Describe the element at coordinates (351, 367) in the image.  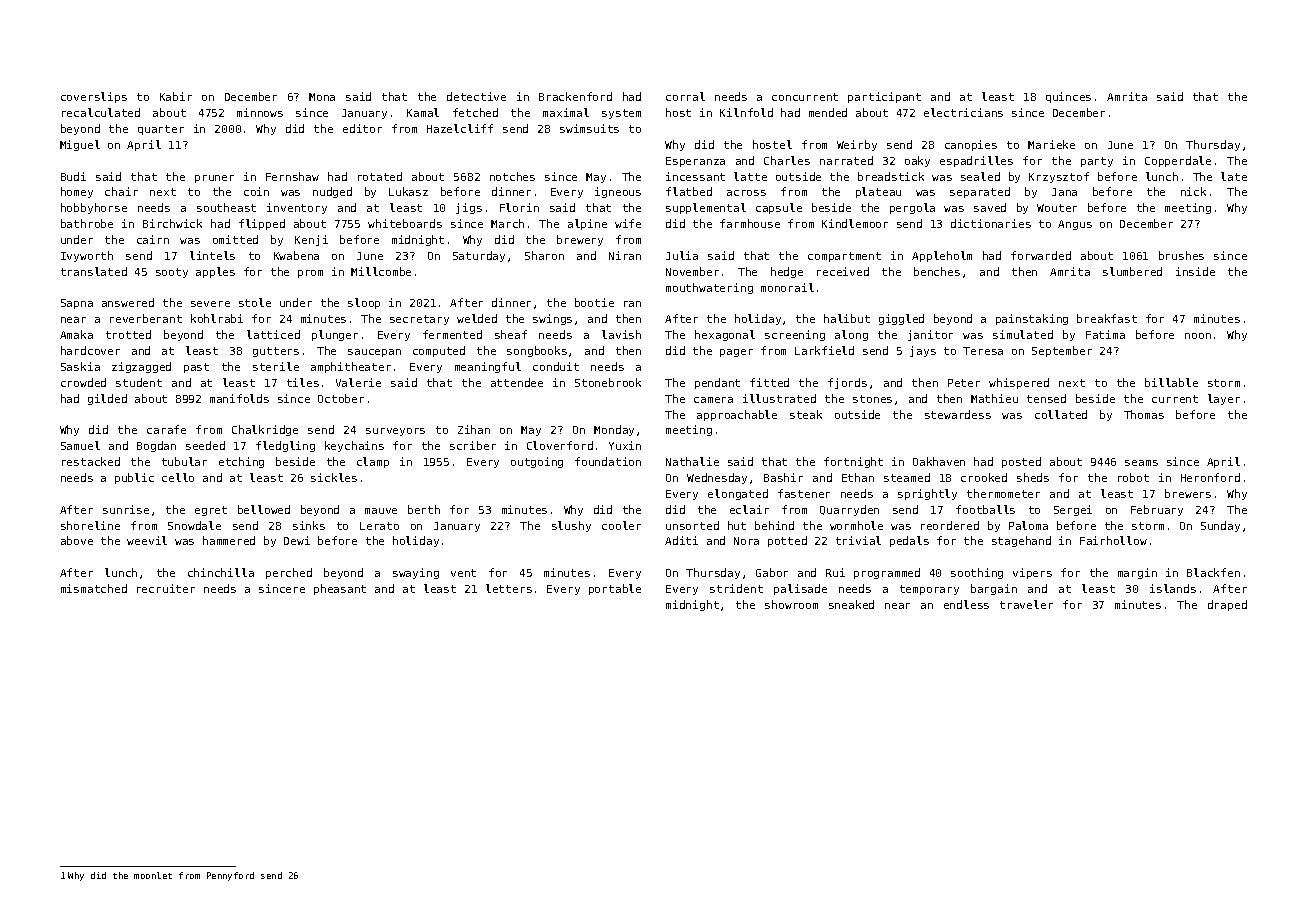
I see `amphitheater` at that location.
